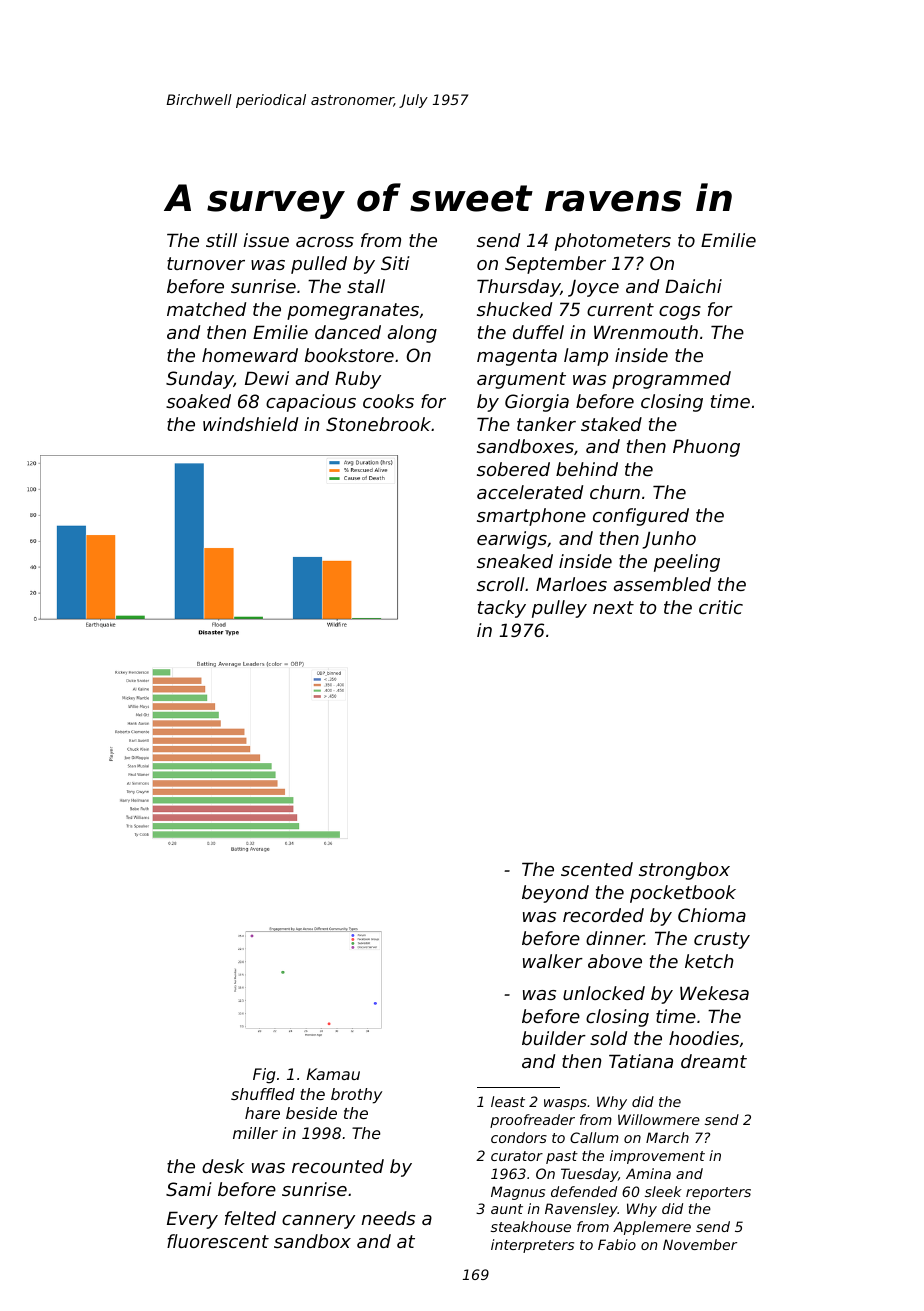  Describe the element at coordinates (652, 1228) in the document. I see `Applemere` at that location.
